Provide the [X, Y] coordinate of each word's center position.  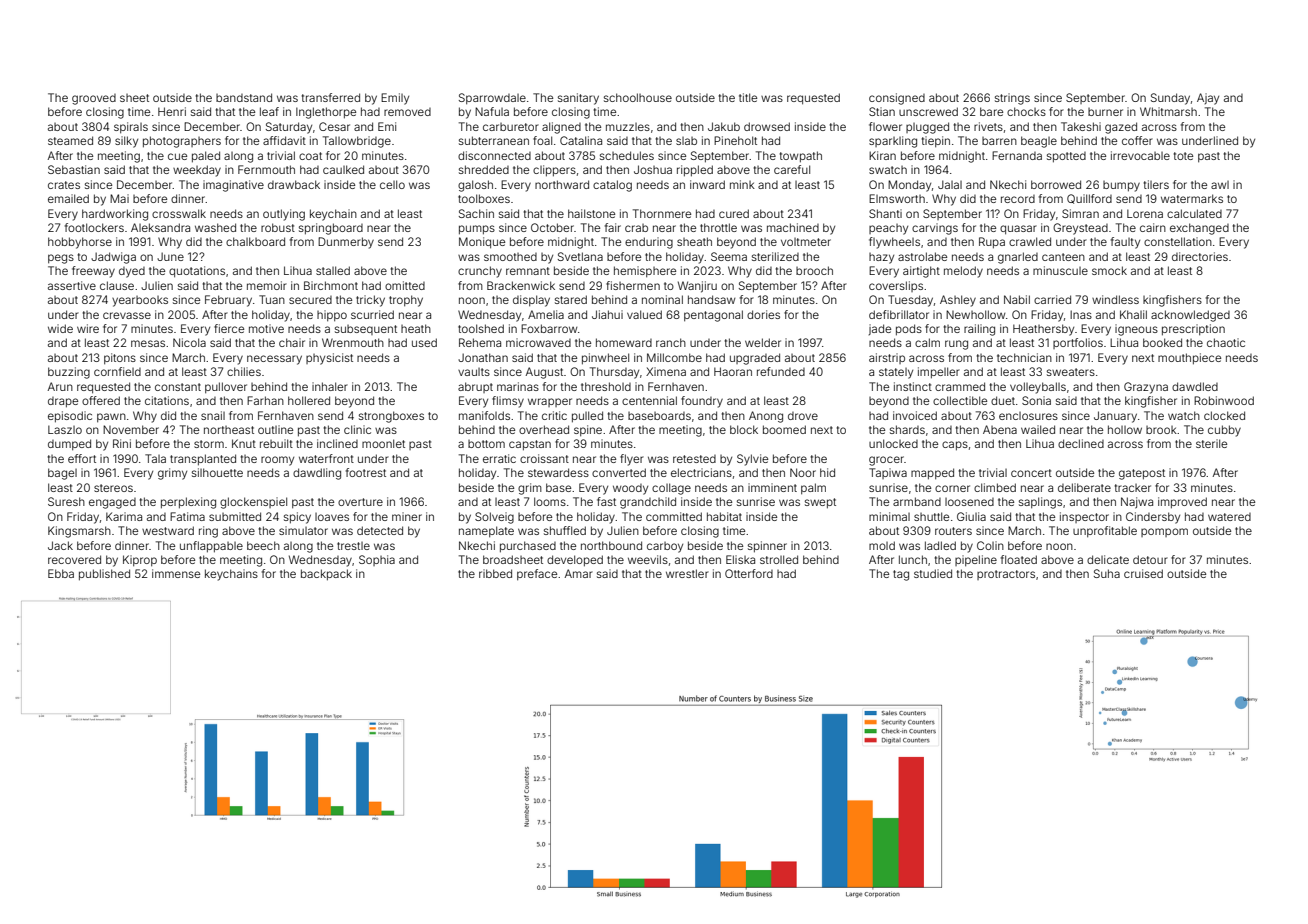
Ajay [1208, 99]
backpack [326, 575]
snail [213, 415]
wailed [1038, 429]
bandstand [244, 97]
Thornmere [662, 213]
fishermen [633, 285]
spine [588, 430]
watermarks [1192, 198]
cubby [1224, 431]
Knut [244, 443]
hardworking [115, 215]
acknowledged [1190, 316]
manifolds [484, 415]
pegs [61, 259]
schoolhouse [638, 97]
